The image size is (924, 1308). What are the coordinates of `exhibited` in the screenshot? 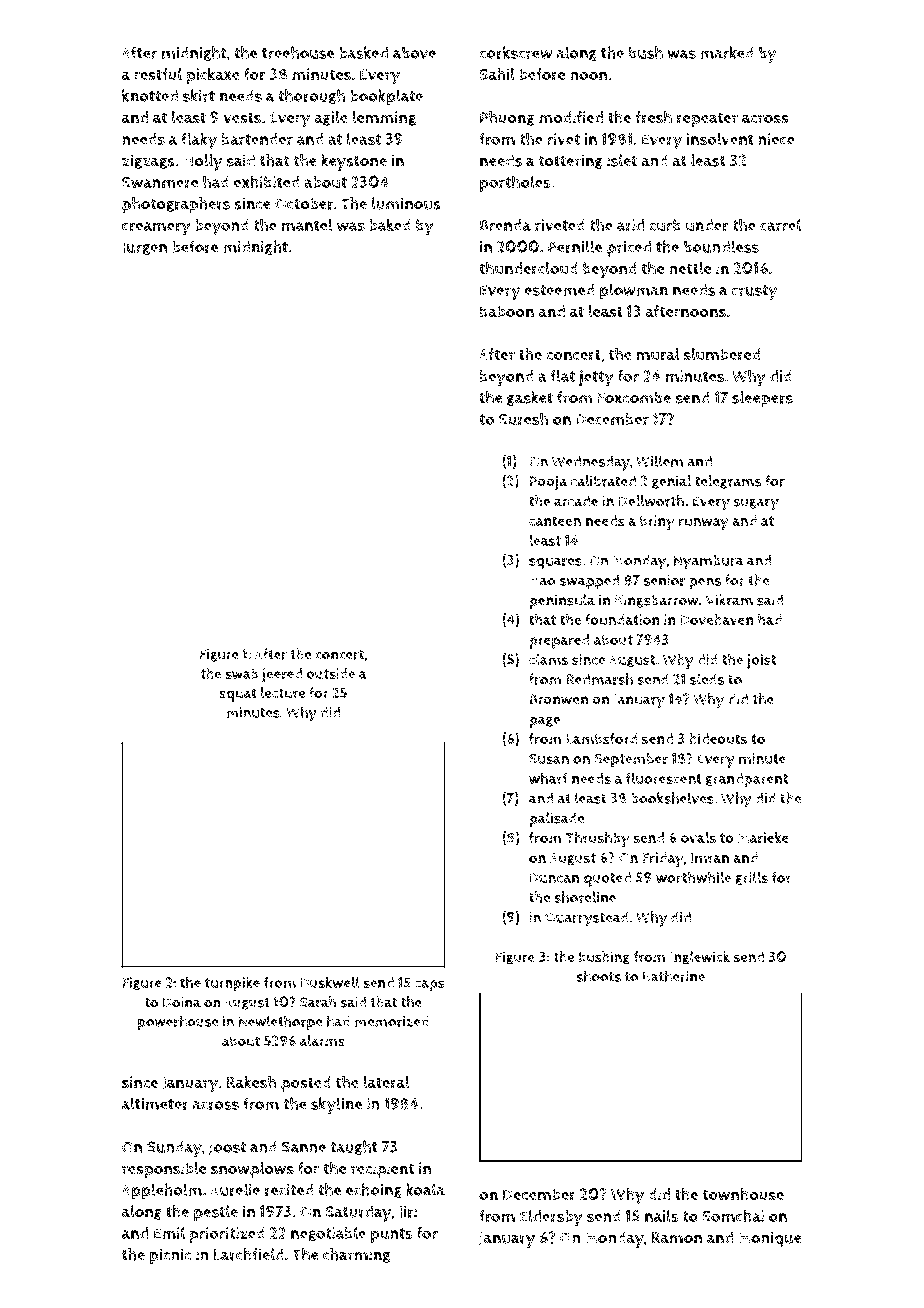 It's located at (267, 181).
